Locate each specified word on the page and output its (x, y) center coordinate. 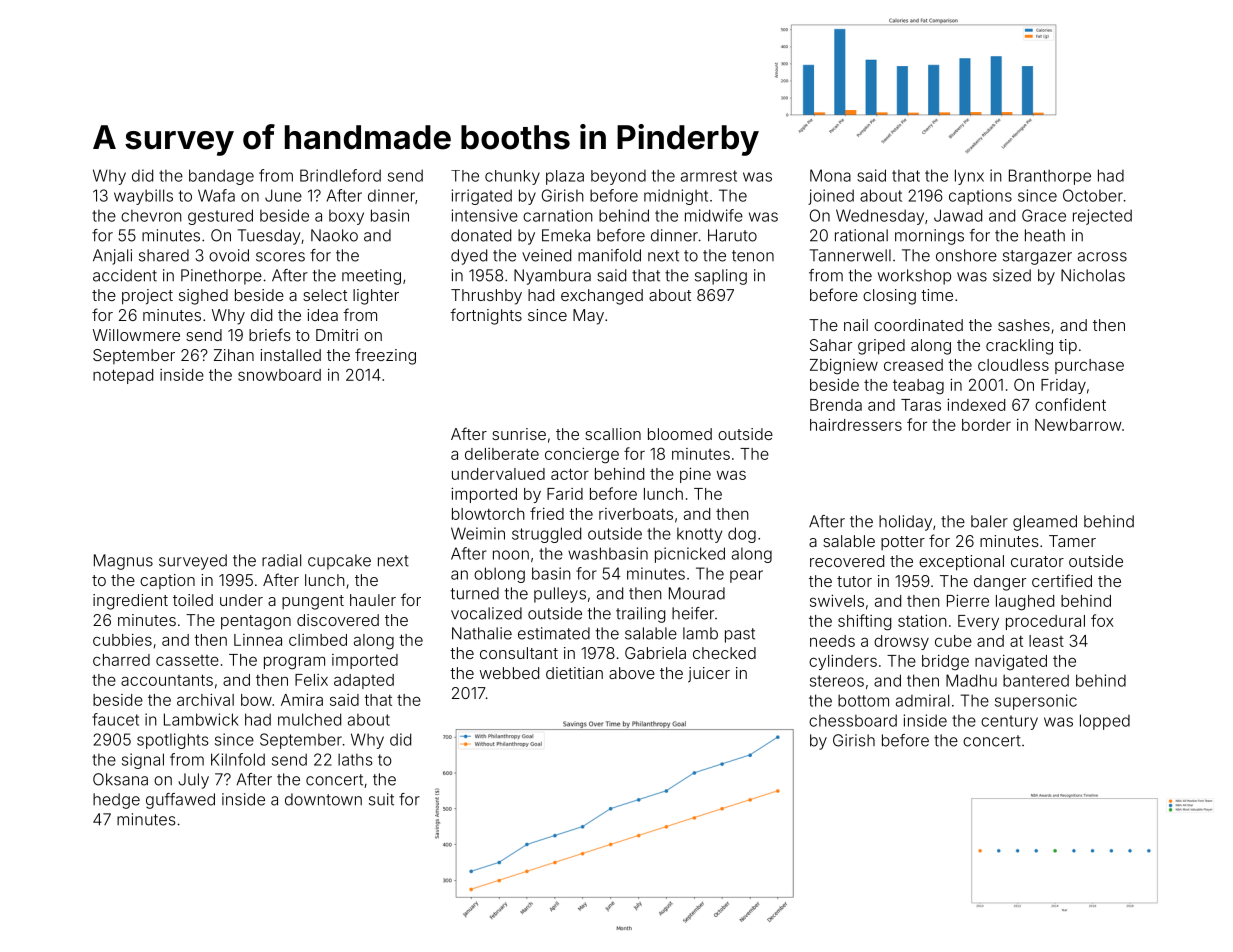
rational (861, 235)
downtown (323, 799)
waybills (143, 197)
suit (381, 799)
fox (1102, 620)
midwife (714, 215)
